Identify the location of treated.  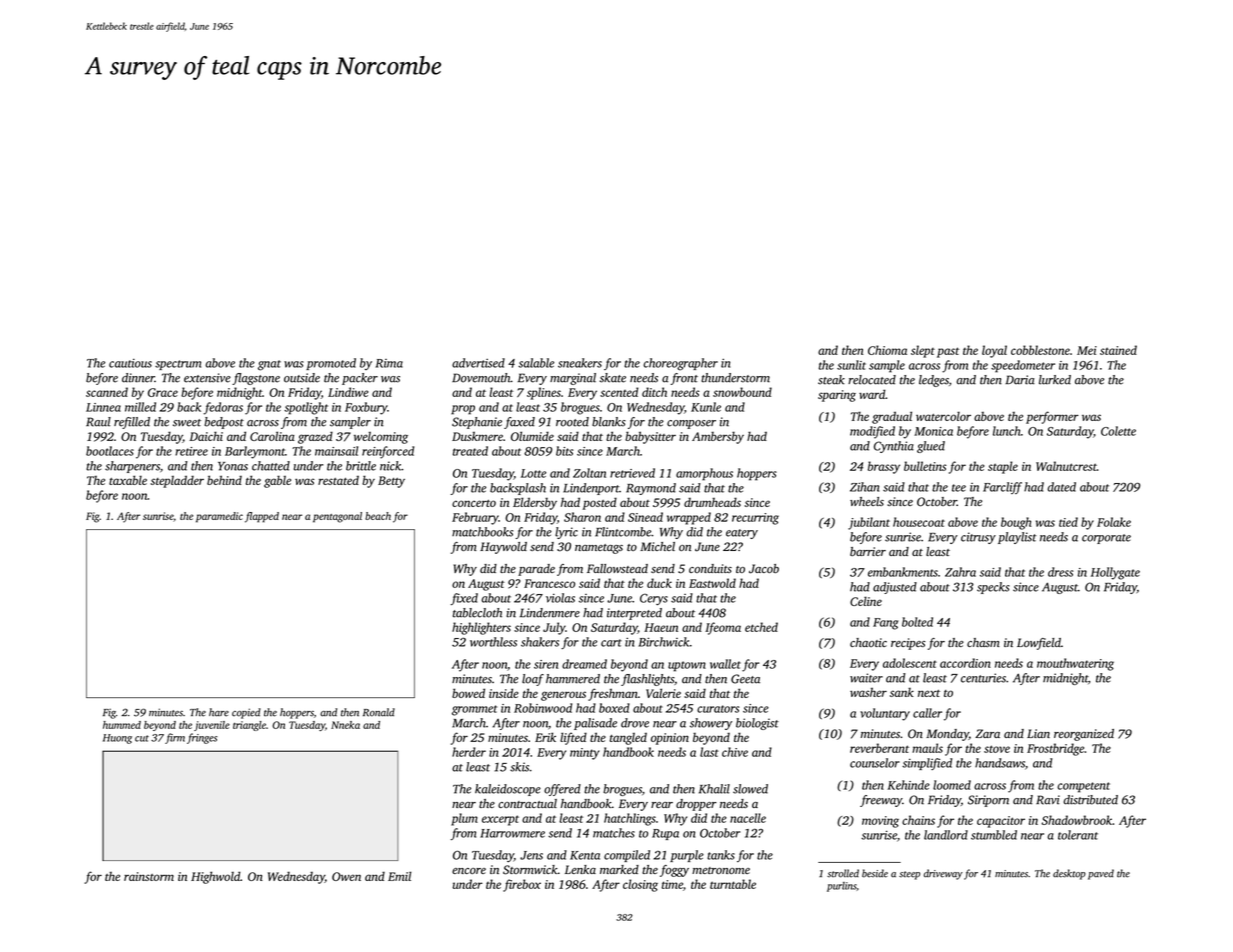
(470, 451).
